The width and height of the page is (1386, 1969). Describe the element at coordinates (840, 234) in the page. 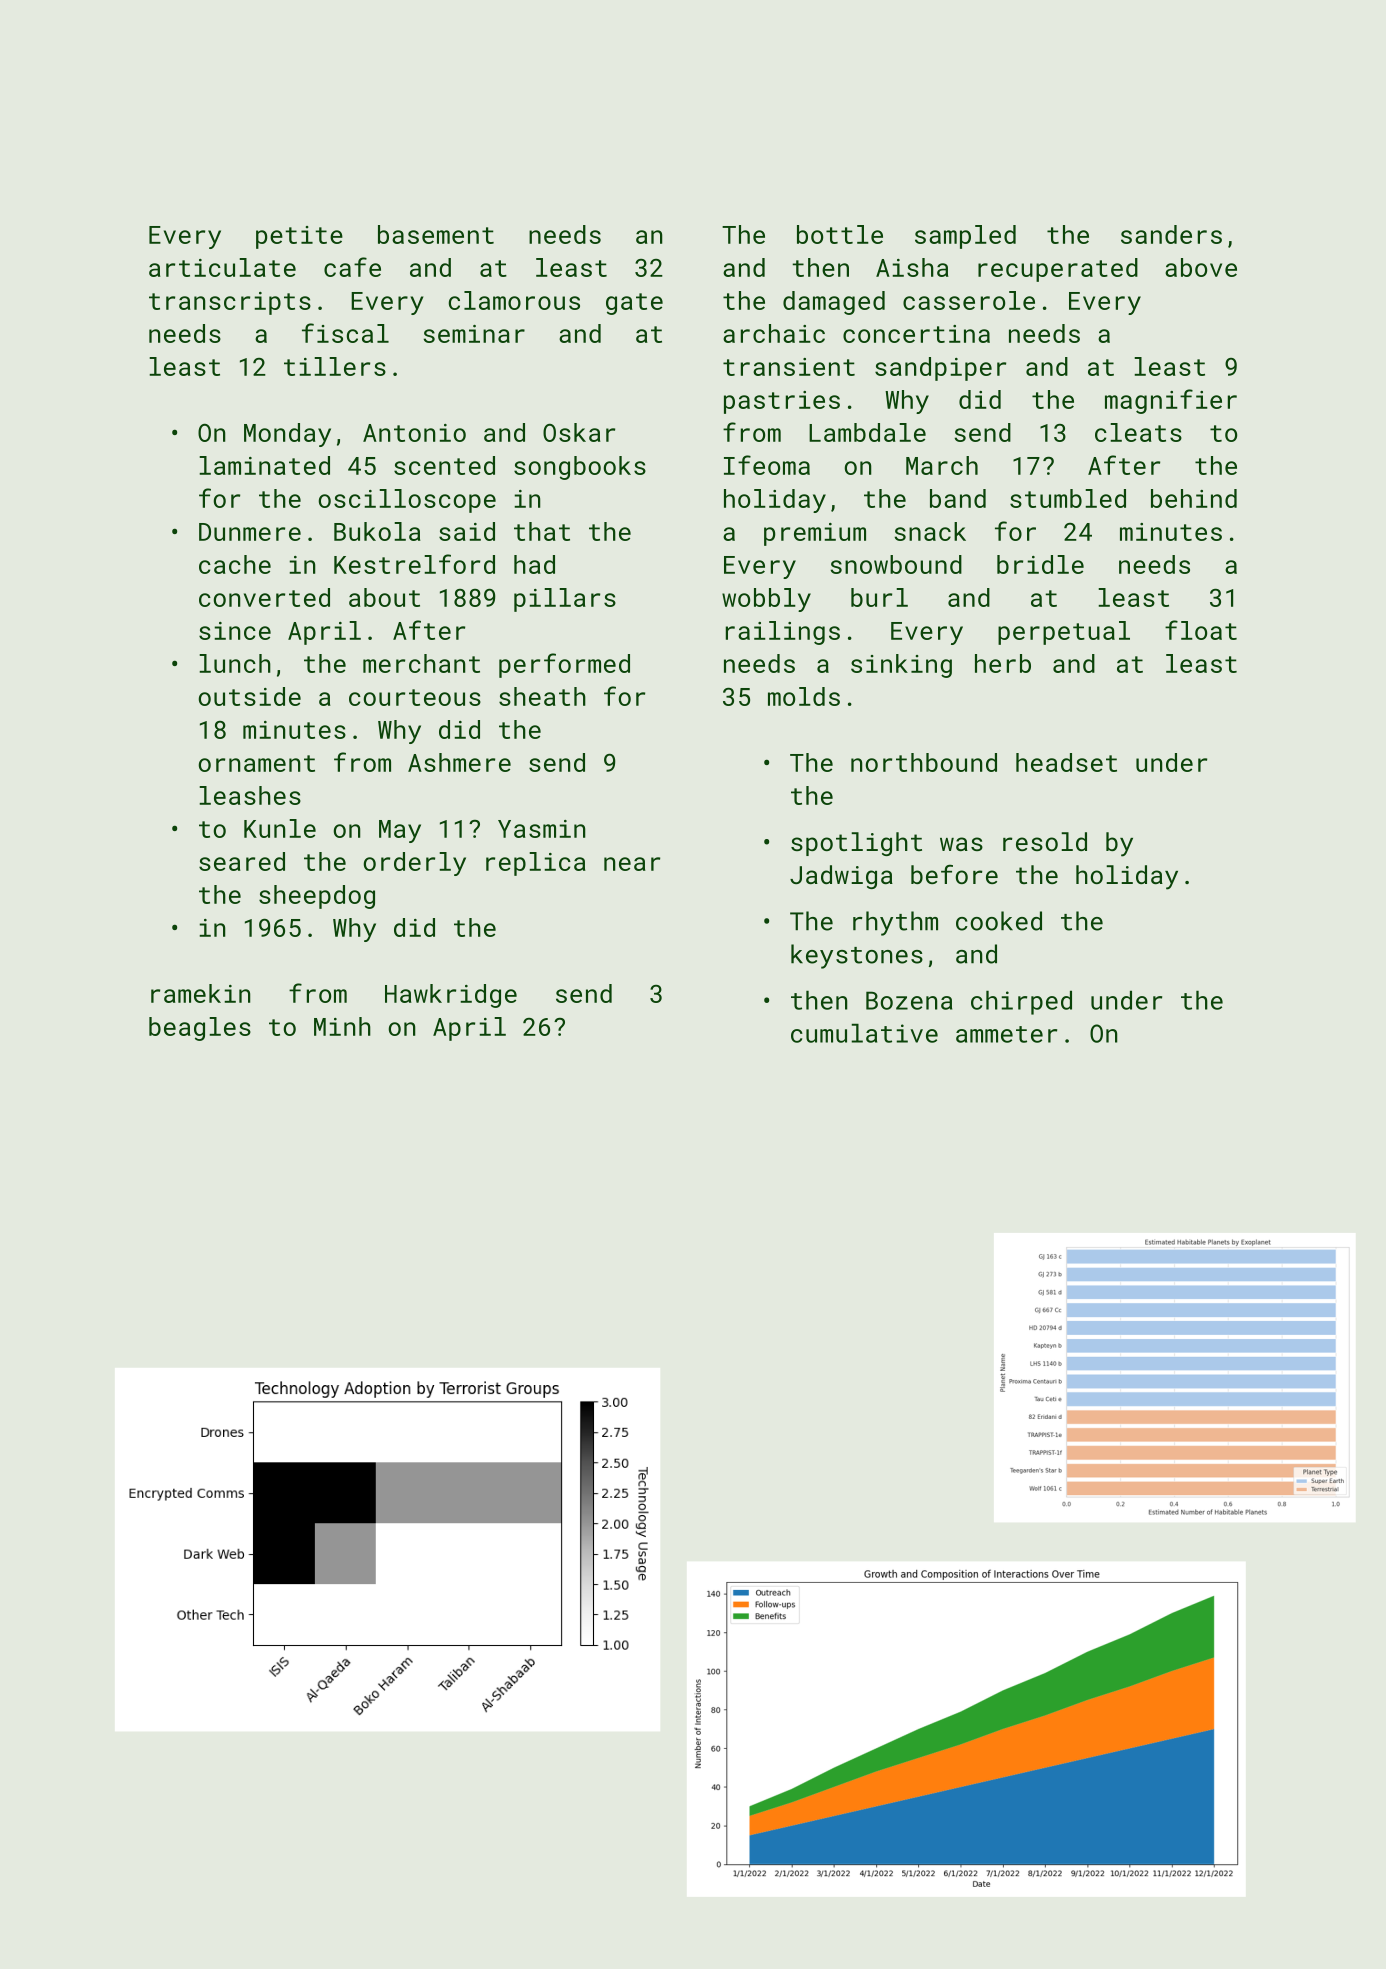

I see `bottle` at that location.
